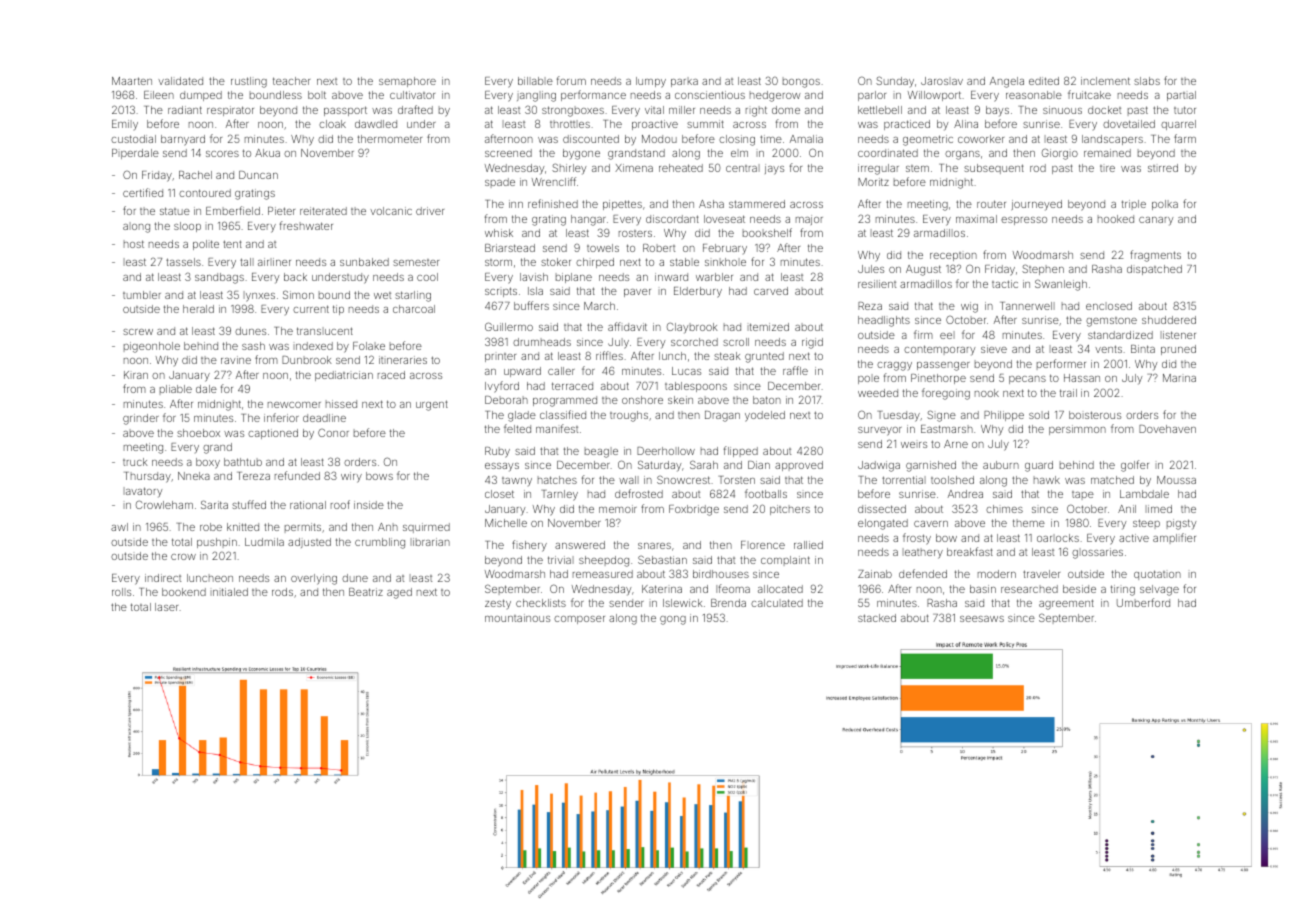  I want to click on gong, so click(673, 620).
